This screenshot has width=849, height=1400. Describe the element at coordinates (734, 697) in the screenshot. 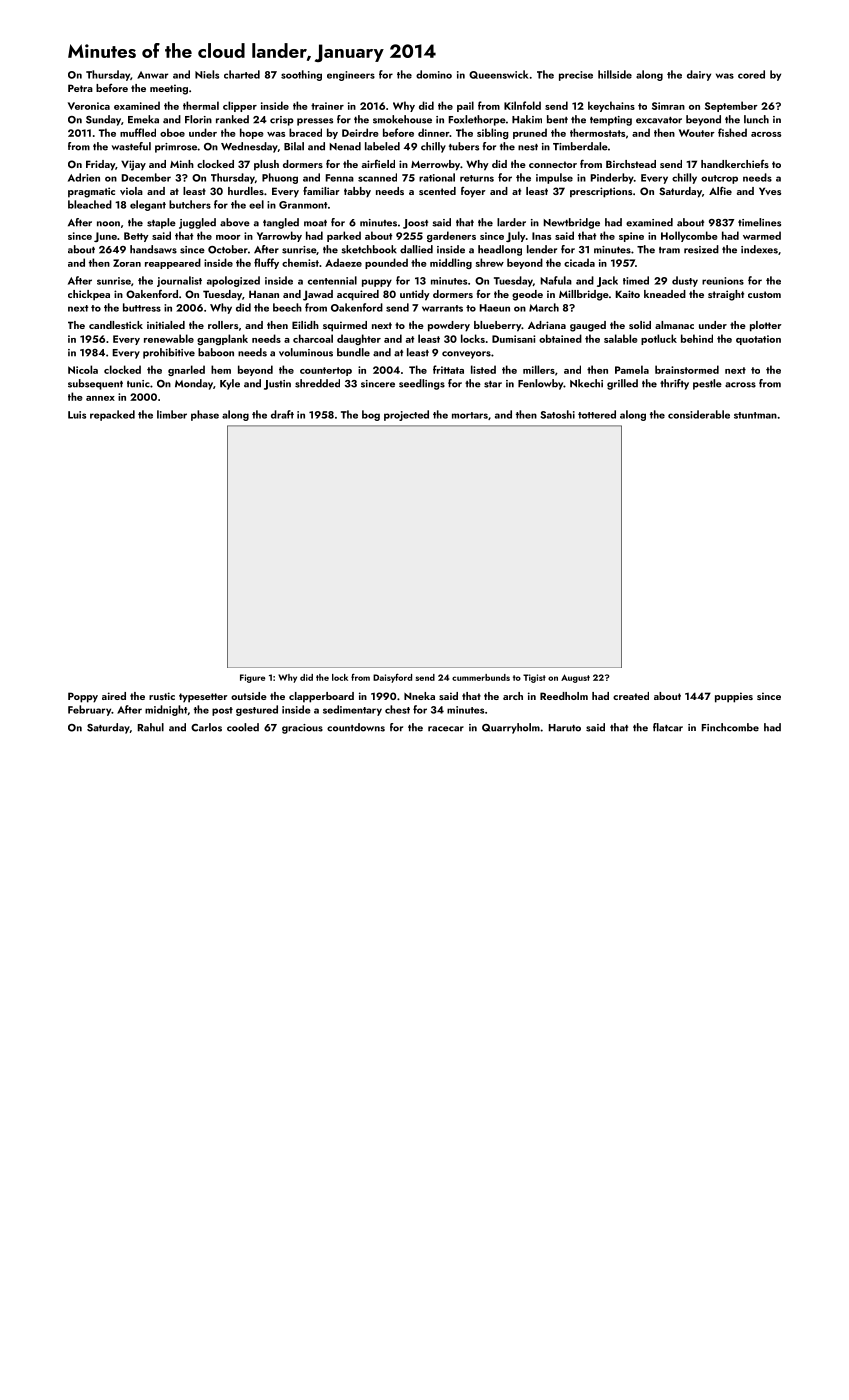

I see `puppies` at that location.
